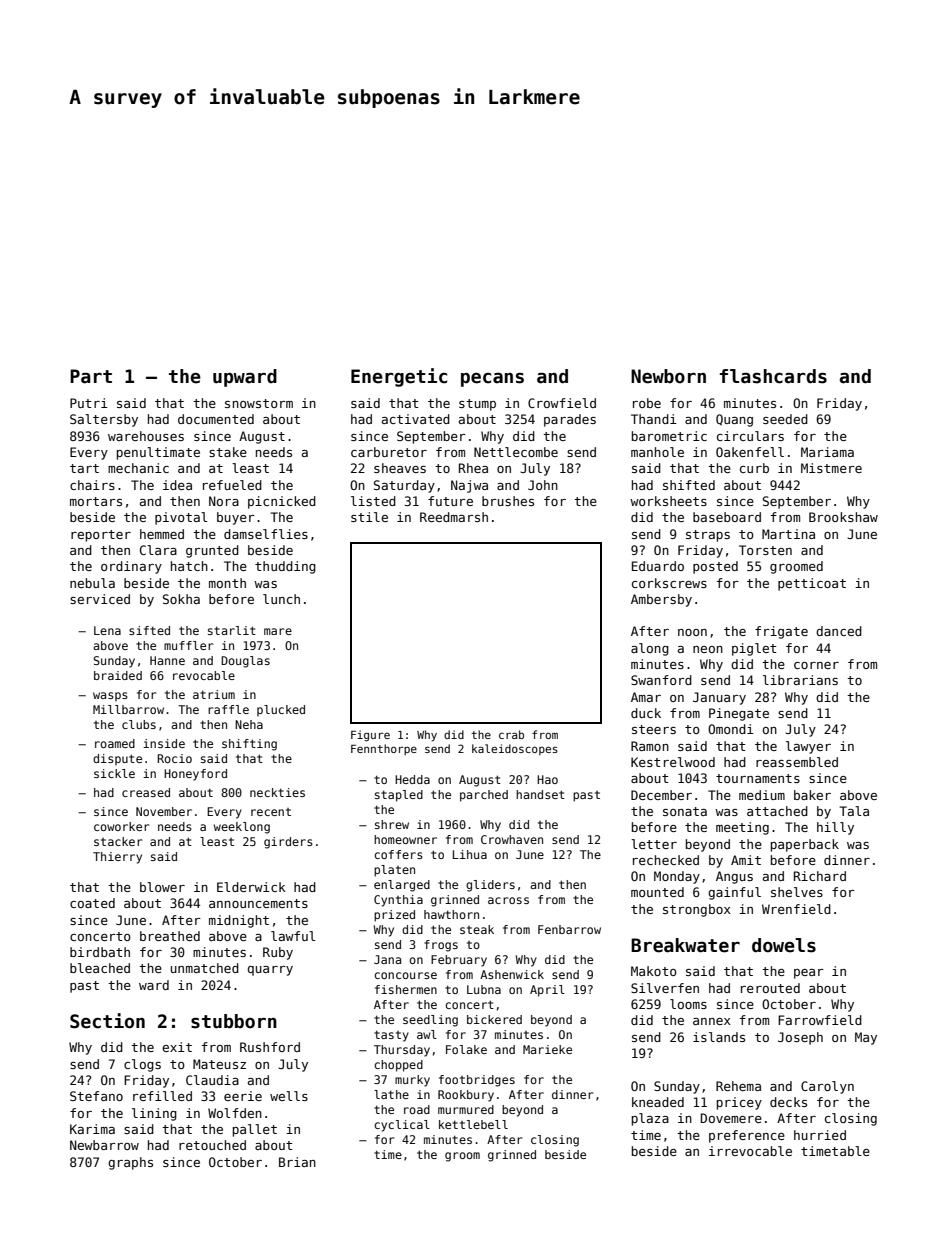 The height and width of the screenshot is (1233, 952). I want to click on worksheets, so click(668, 501).
